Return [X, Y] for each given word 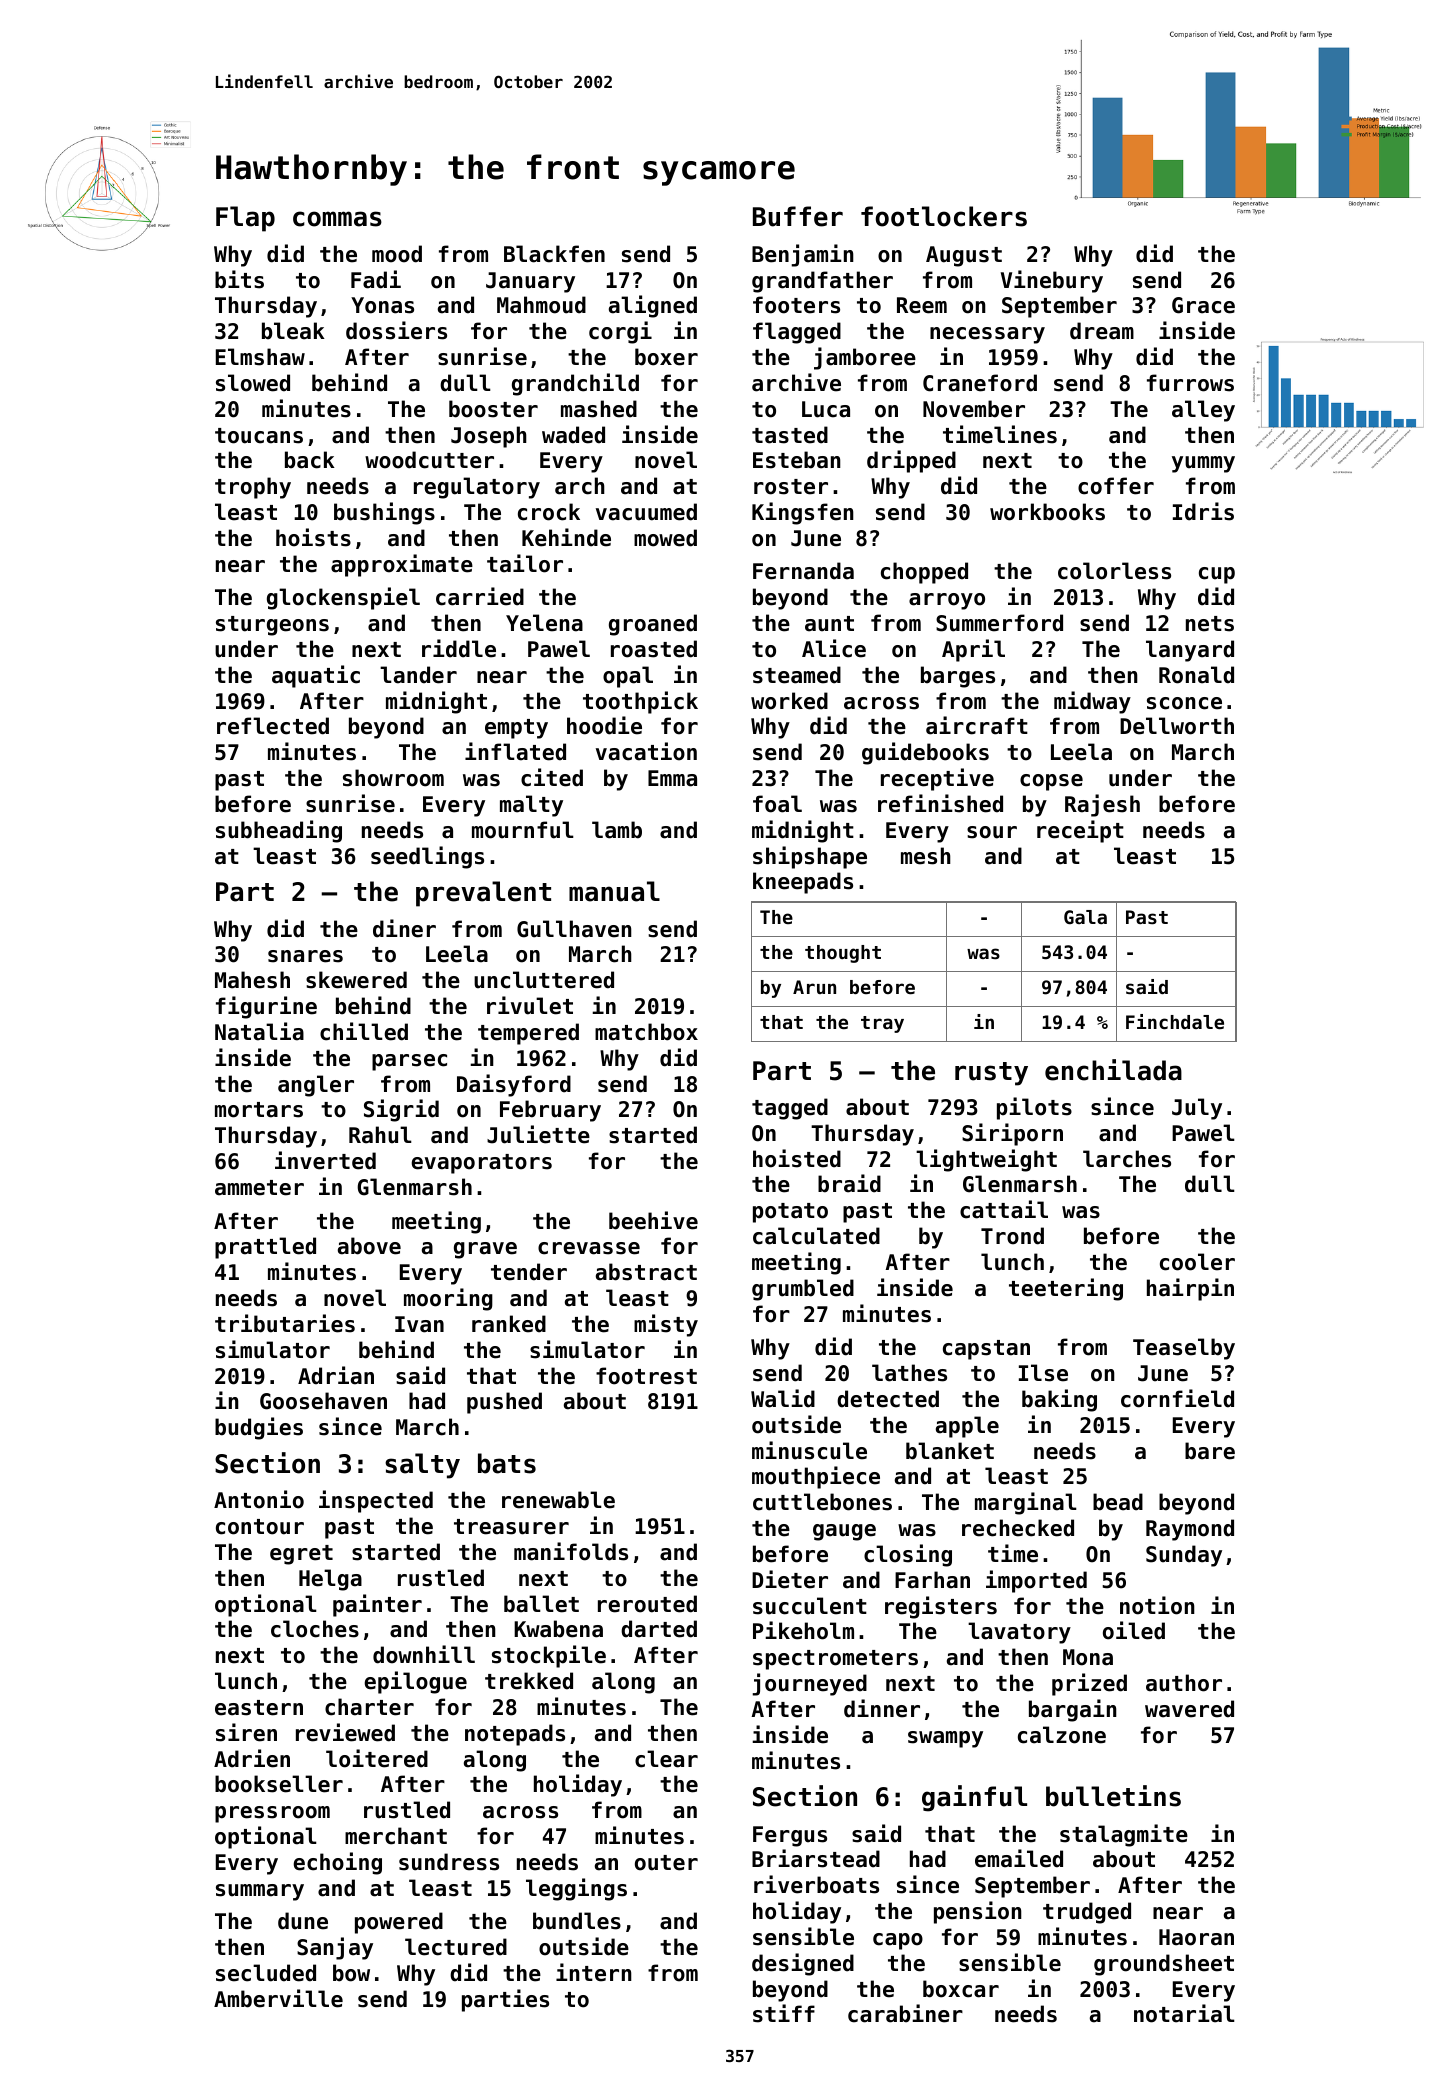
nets [1210, 624]
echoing [337, 1863]
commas [337, 219]
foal [777, 804]
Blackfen [554, 254]
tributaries [285, 1323]
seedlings [427, 857]
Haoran [1196, 1937]
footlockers [944, 216]
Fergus [790, 1836]
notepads [515, 1735]
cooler [1197, 1262]
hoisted [797, 1158]
